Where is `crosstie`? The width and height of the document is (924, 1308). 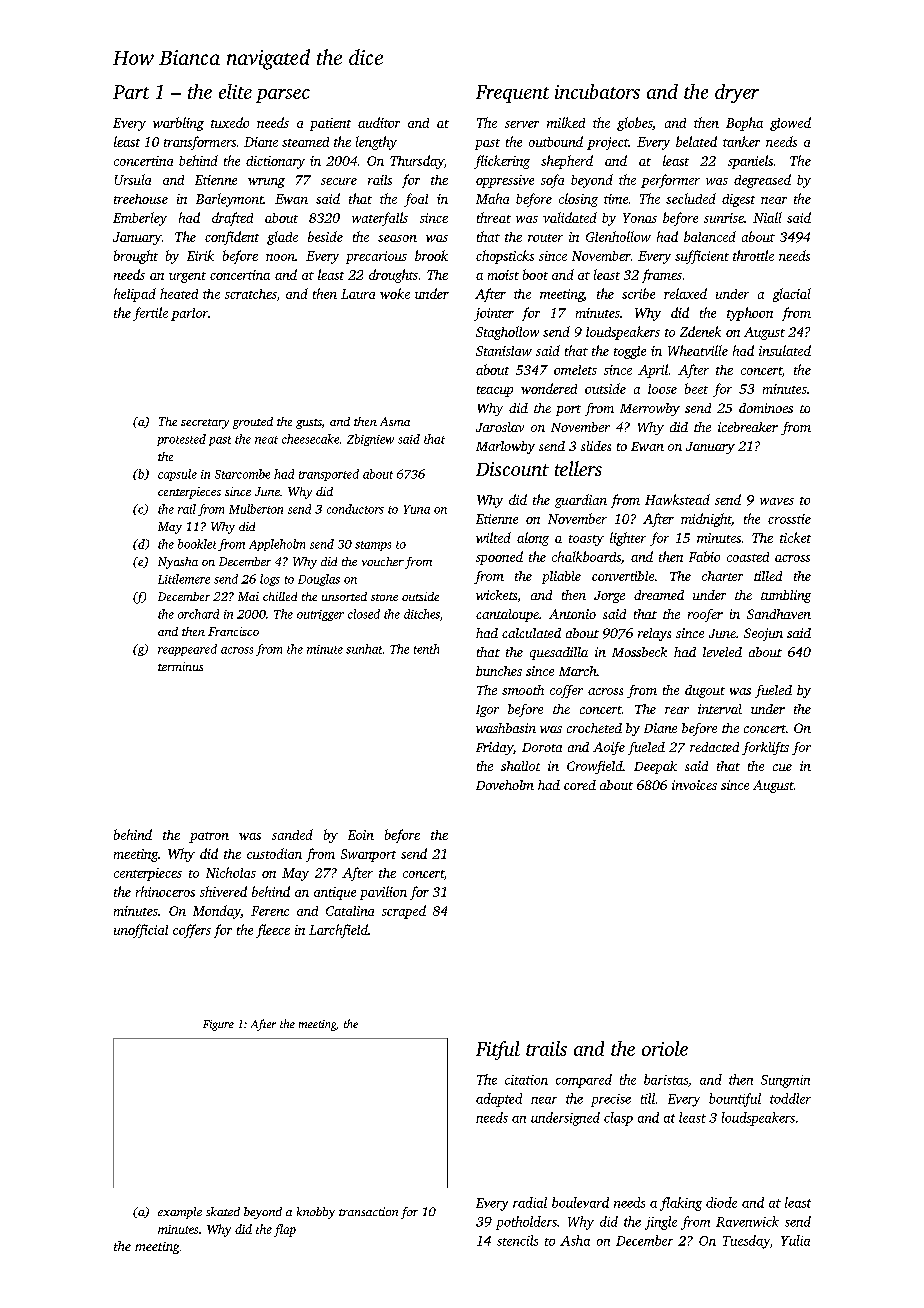
crosstie is located at coordinates (789, 519).
